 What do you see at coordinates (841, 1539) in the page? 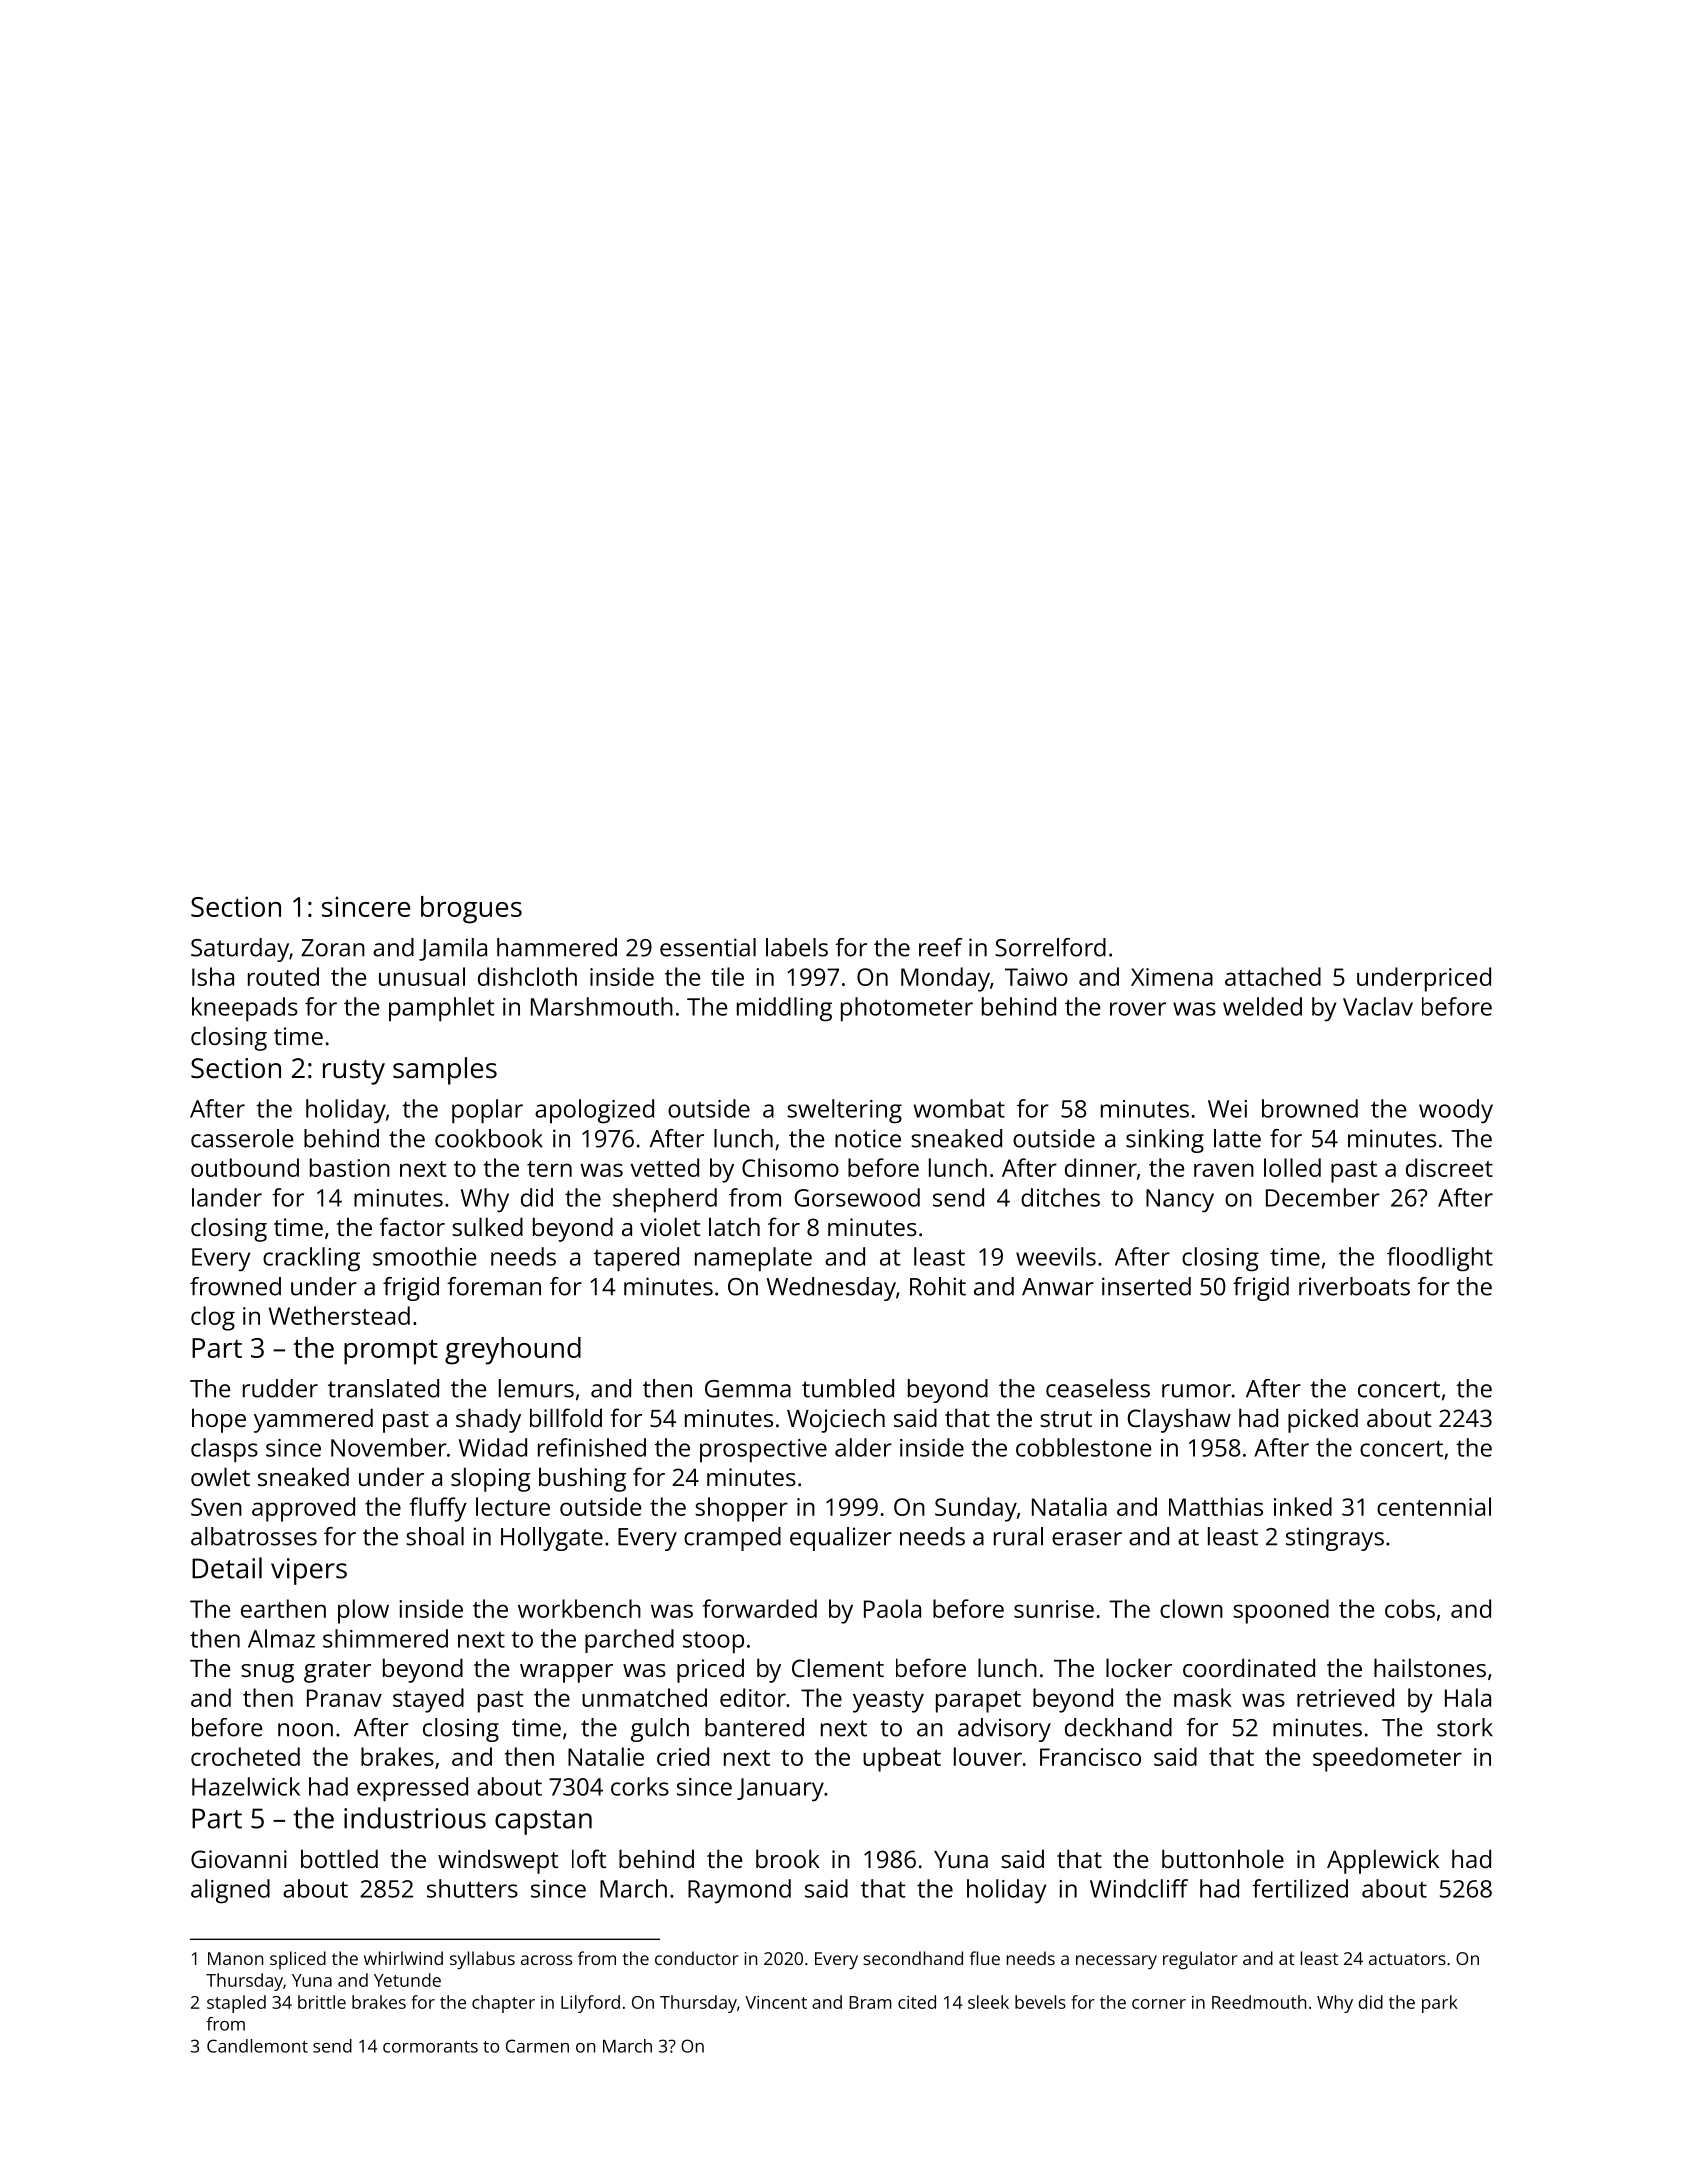
I see `equalizer` at bounding box center [841, 1539].
